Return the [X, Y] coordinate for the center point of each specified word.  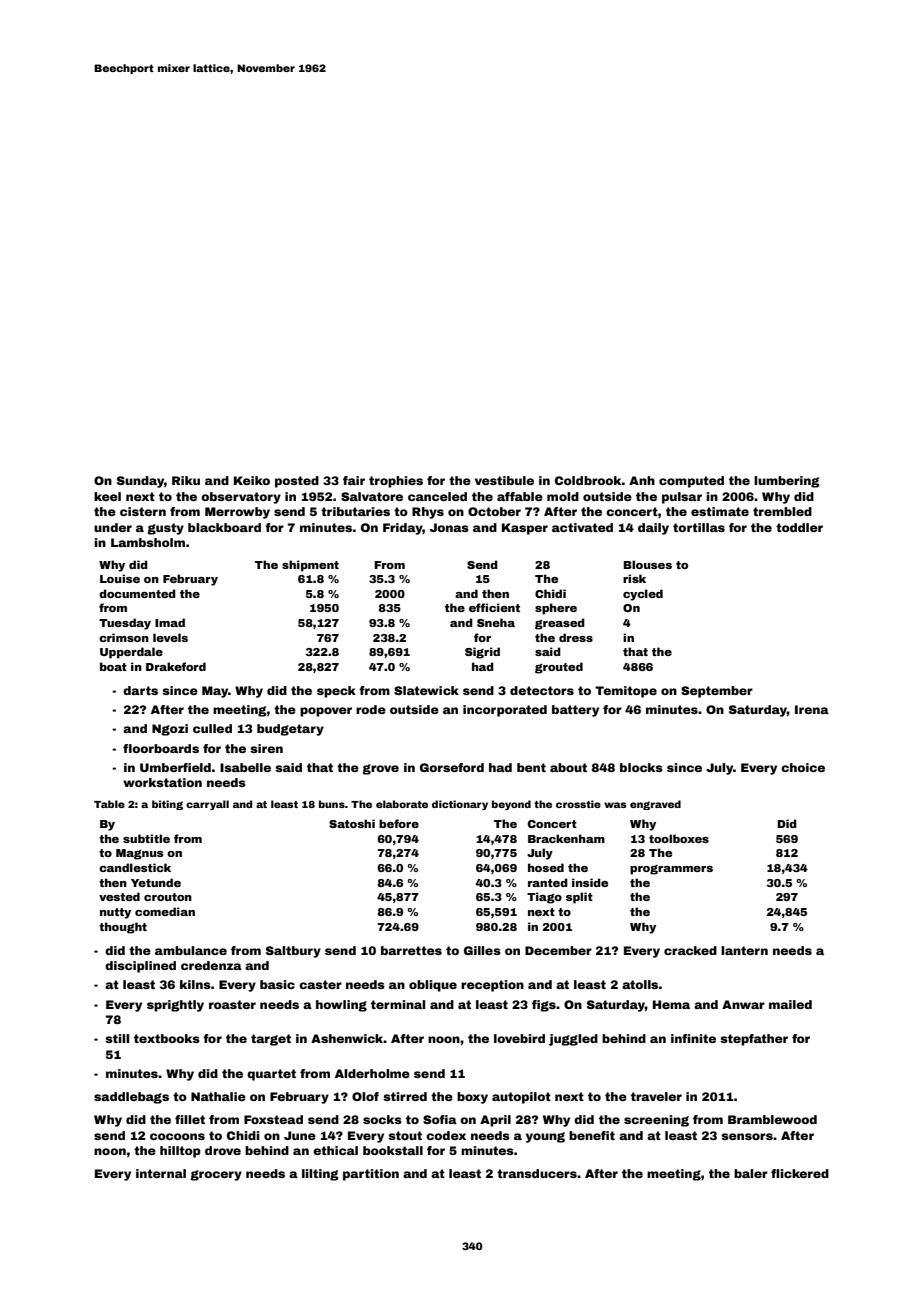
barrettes [411, 950]
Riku [186, 480]
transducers [537, 1173]
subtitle [146, 838]
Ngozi [170, 730]
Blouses [647, 564]
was [615, 805]
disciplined [140, 967]
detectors [542, 690]
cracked [690, 950]
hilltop [180, 1152]
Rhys [428, 513]
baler [751, 1173]
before [399, 823]
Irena [812, 709]
